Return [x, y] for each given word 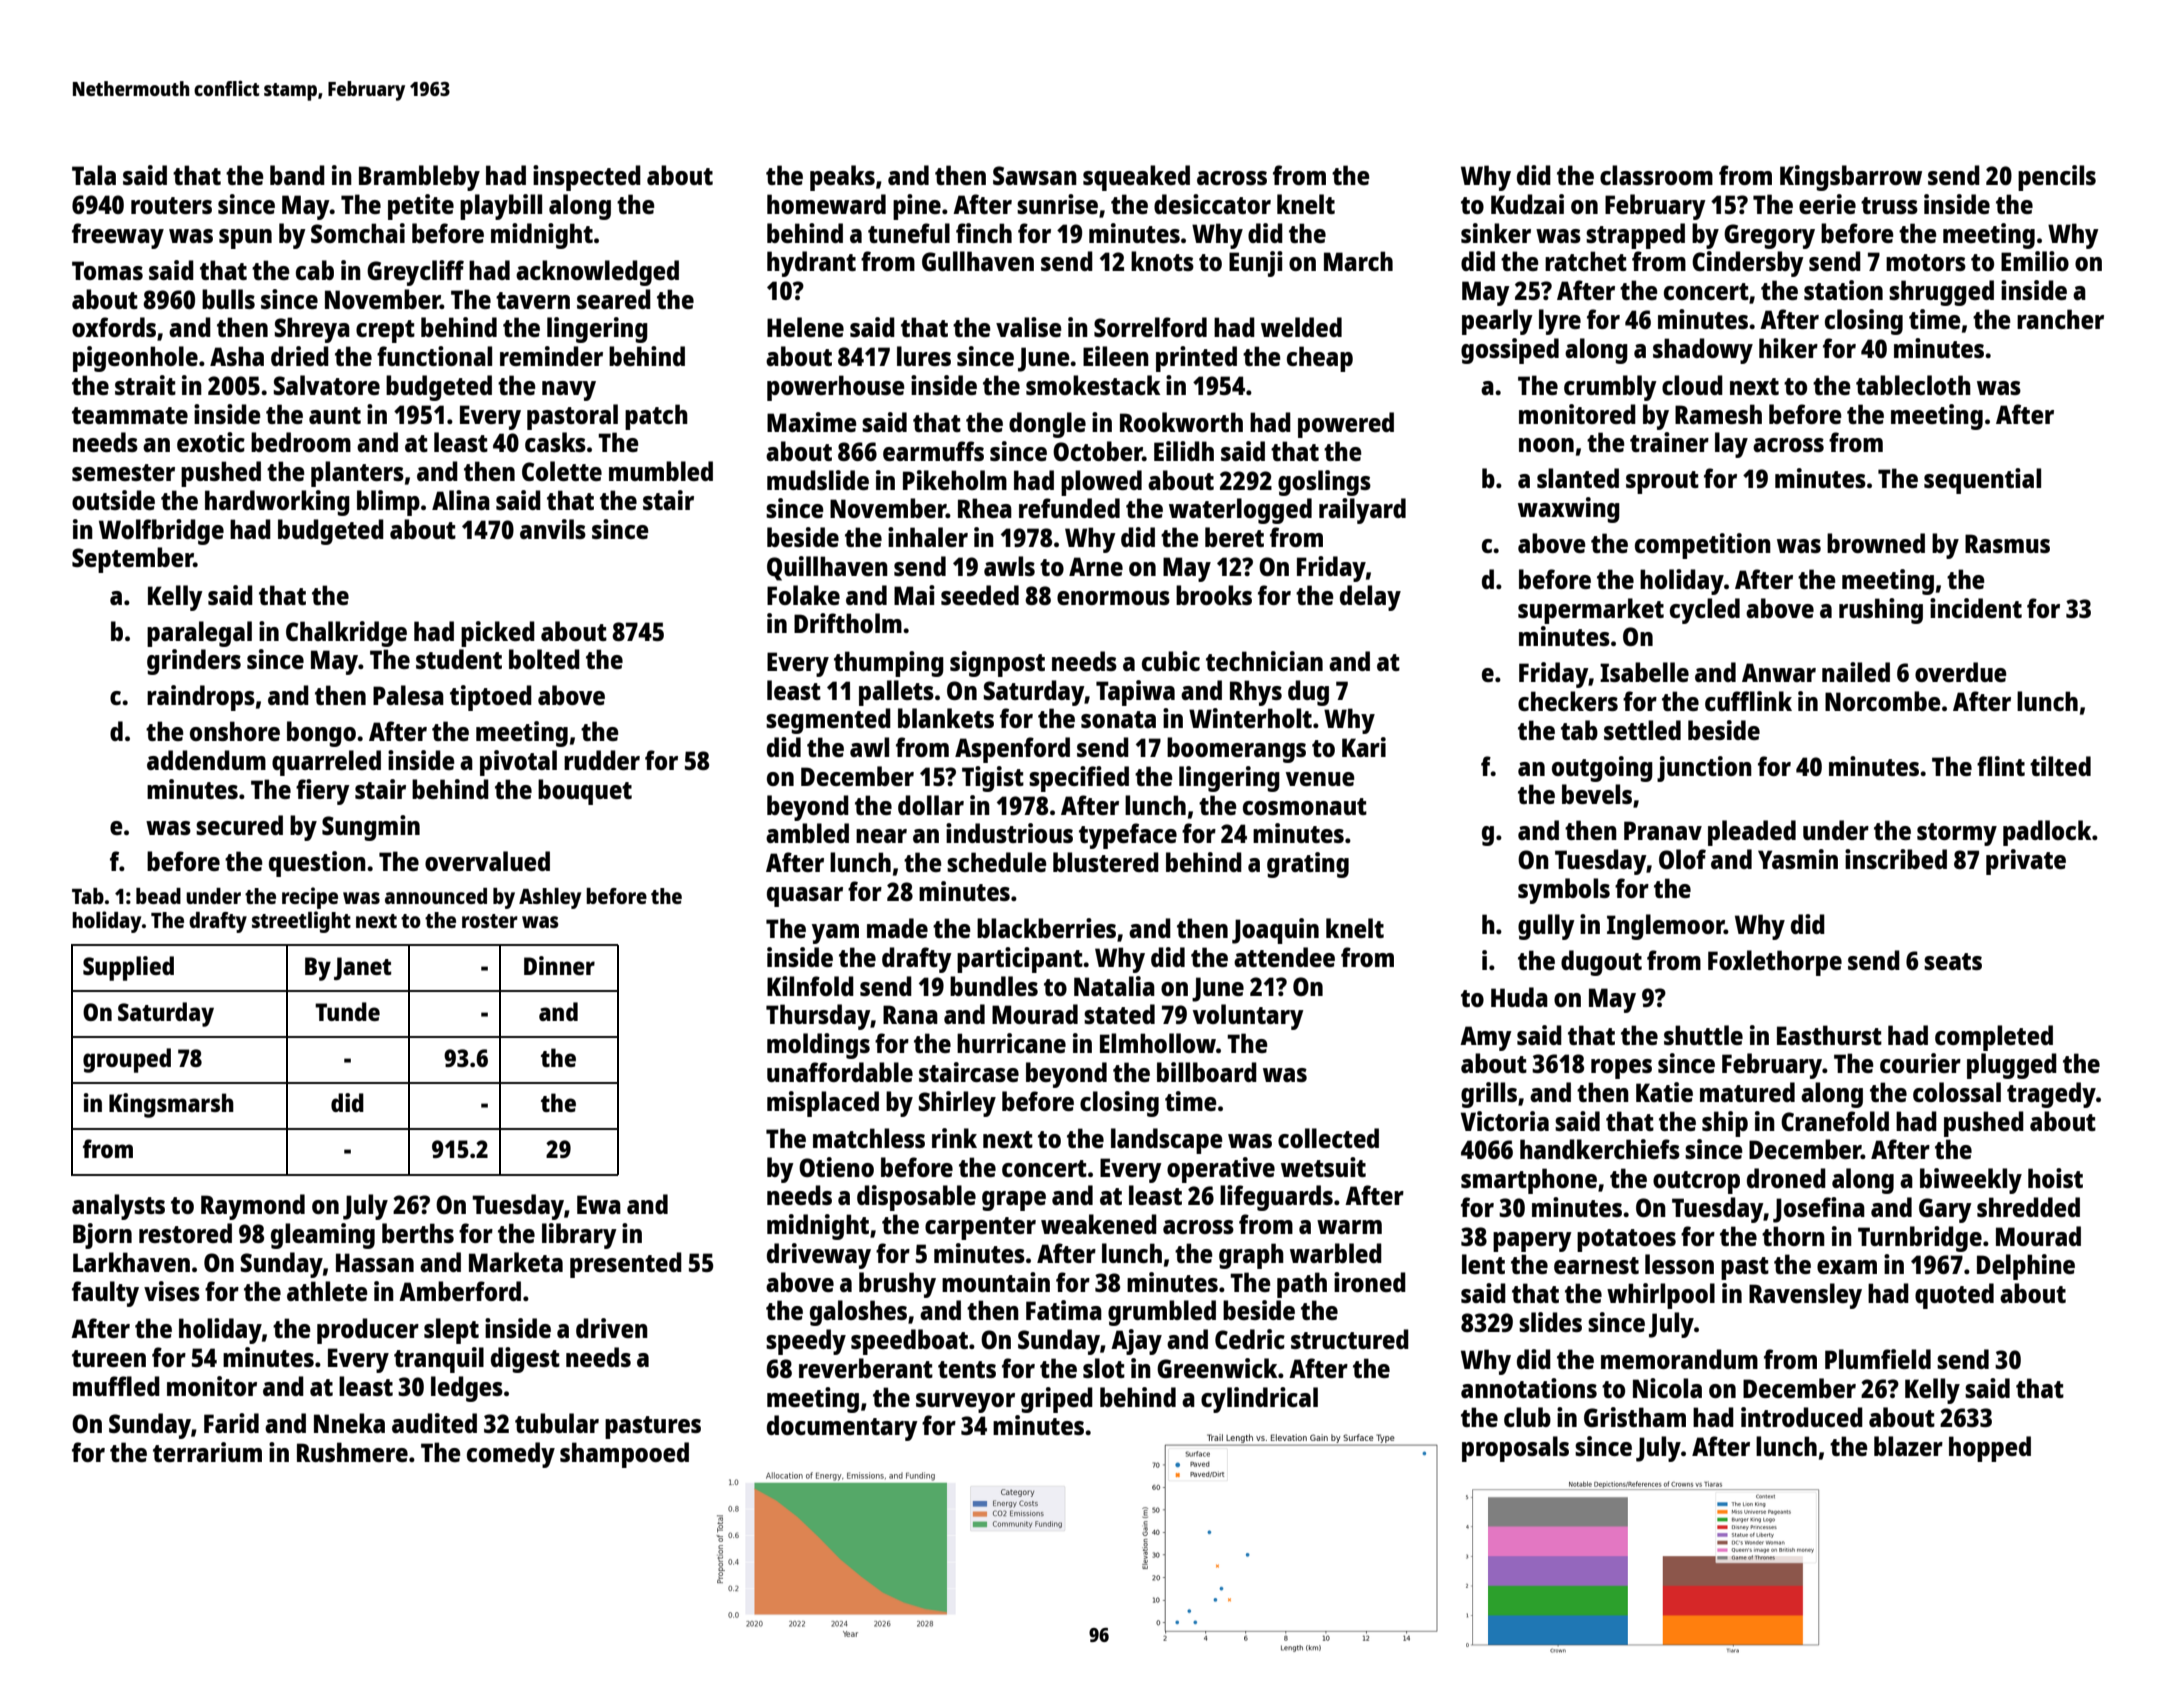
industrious [1009, 833]
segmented [828, 721]
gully [1546, 927]
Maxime [812, 422]
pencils [2057, 178]
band [297, 175]
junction [1704, 769]
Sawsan [1035, 175]
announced [436, 896]
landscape [1167, 1141]
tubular [557, 1423]
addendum [206, 760]
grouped [127, 1060]
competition [1703, 546]
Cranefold [1835, 1121]
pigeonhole [135, 359]
